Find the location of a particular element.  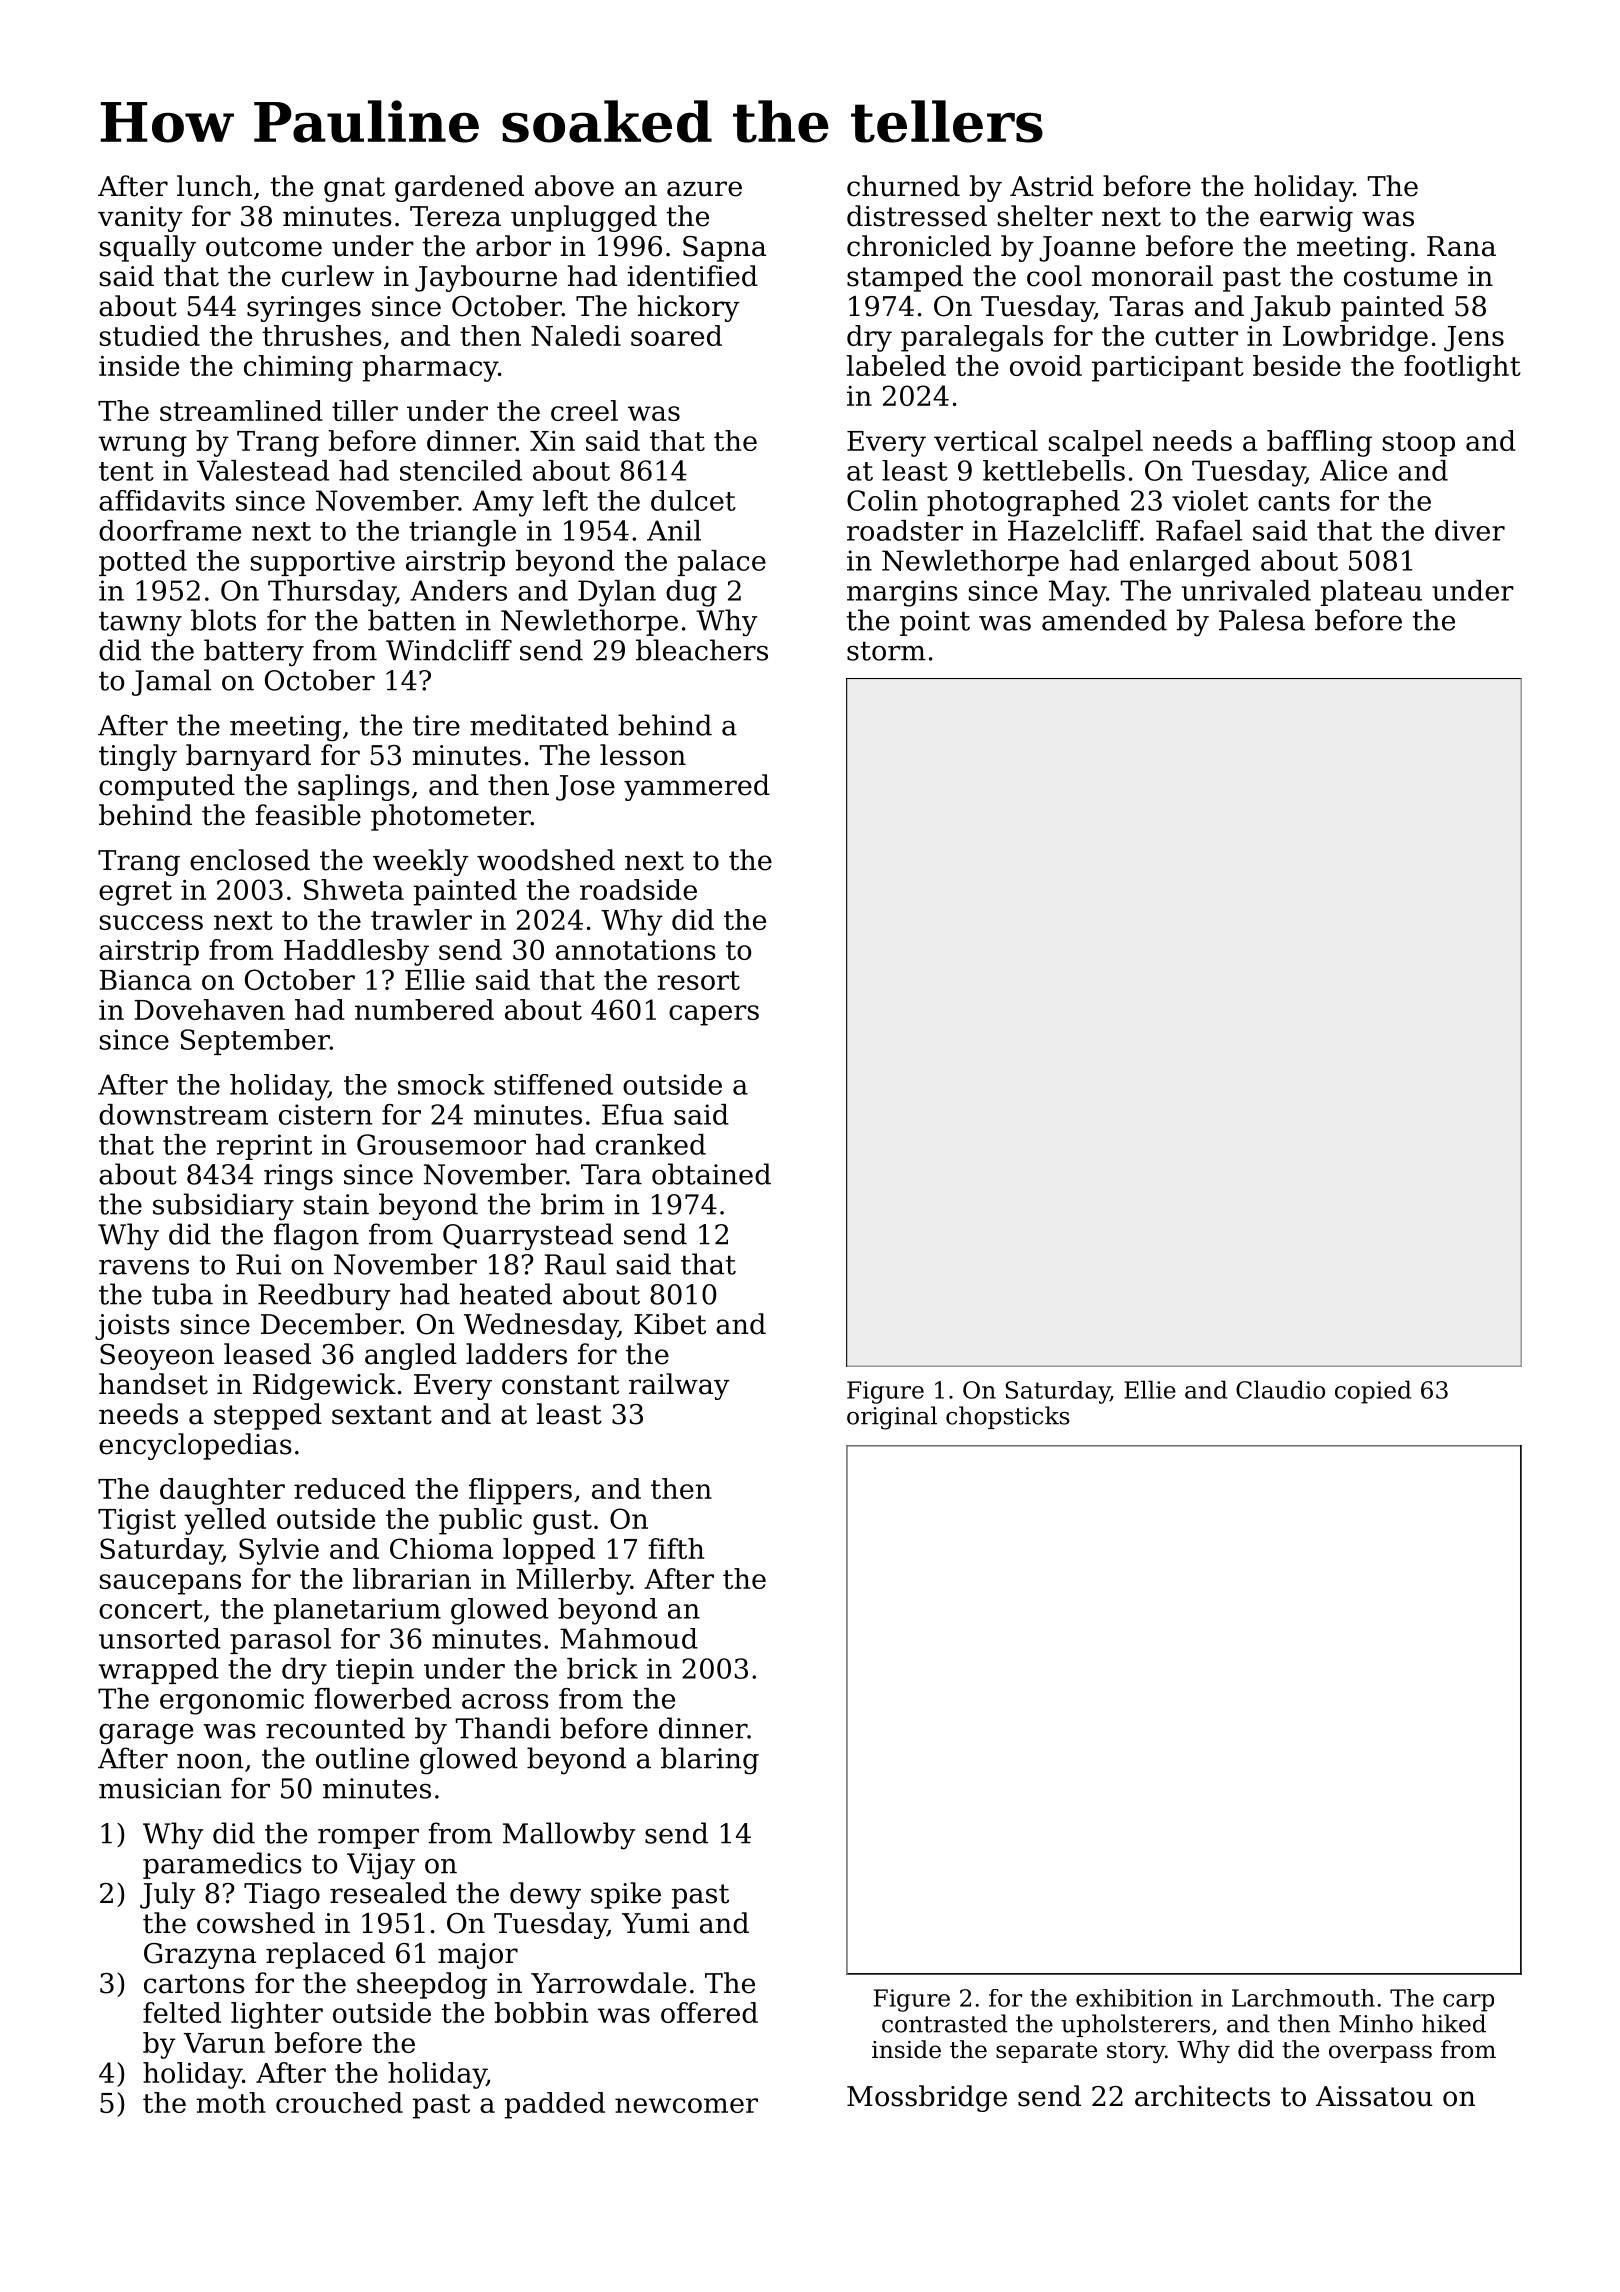

contrasted is located at coordinates (945, 2023).
